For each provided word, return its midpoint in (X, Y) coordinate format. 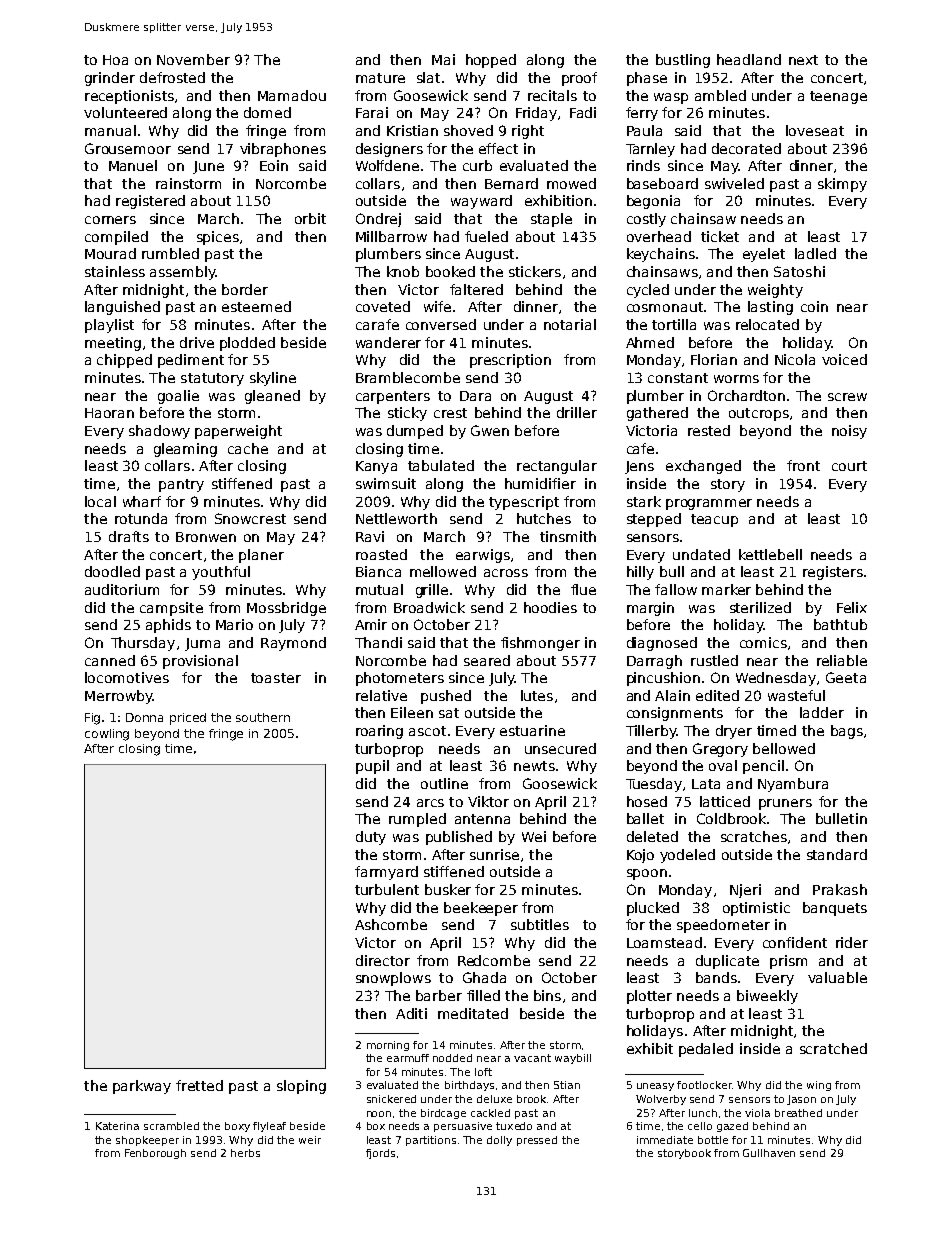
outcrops (759, 414)
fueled (486, 236)
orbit (310, 218)
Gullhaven (769, 1153)
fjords (380, 1154)
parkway (142, 1087)
